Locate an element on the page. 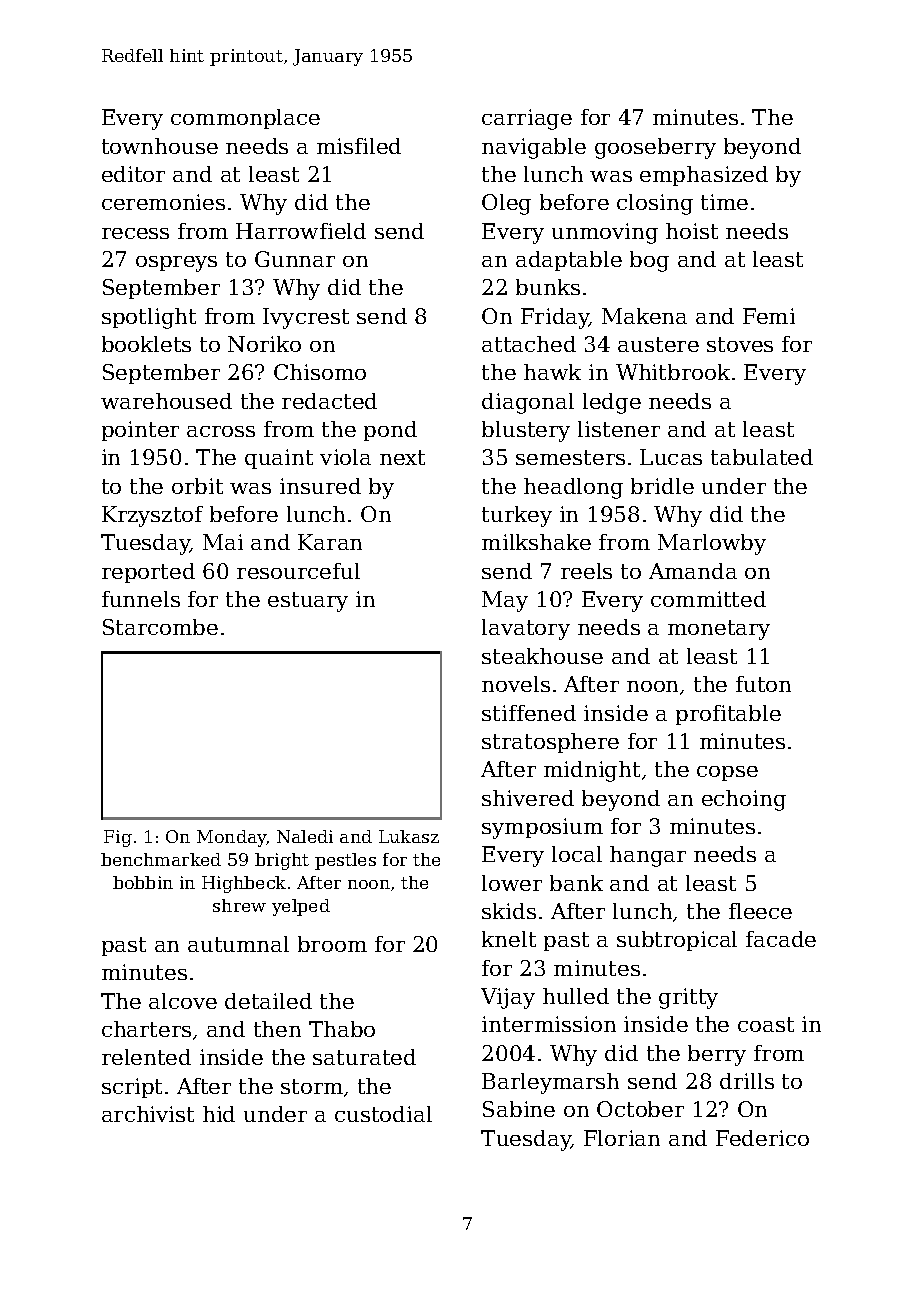 This document has width=924, height=1311. lower is located at coordinates (512, 883).
